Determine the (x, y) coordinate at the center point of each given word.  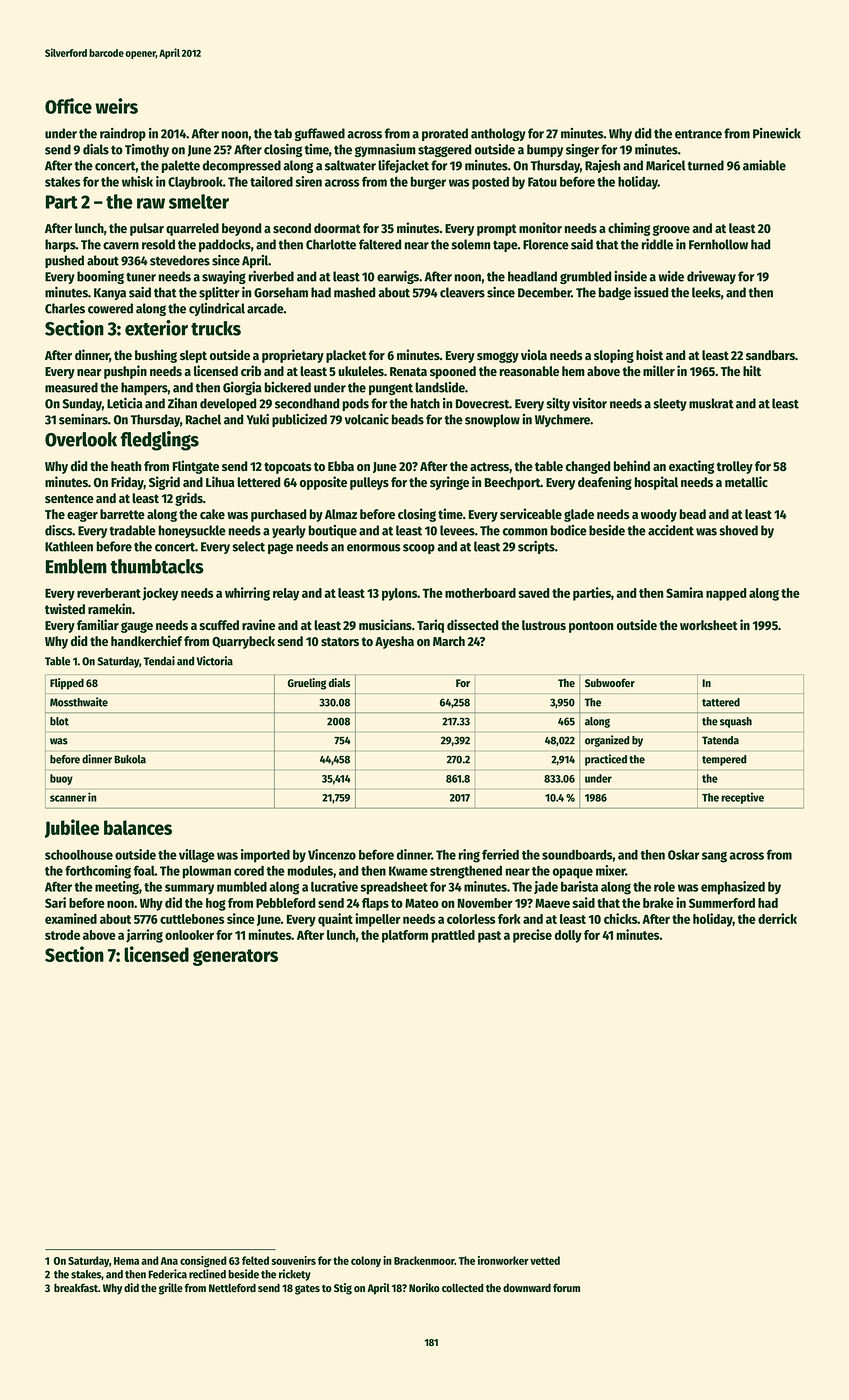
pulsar (147, 229)
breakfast (76, 1287)
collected (463, 1288)
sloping (614, 356)
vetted (545, 1260)
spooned (453, 372)
